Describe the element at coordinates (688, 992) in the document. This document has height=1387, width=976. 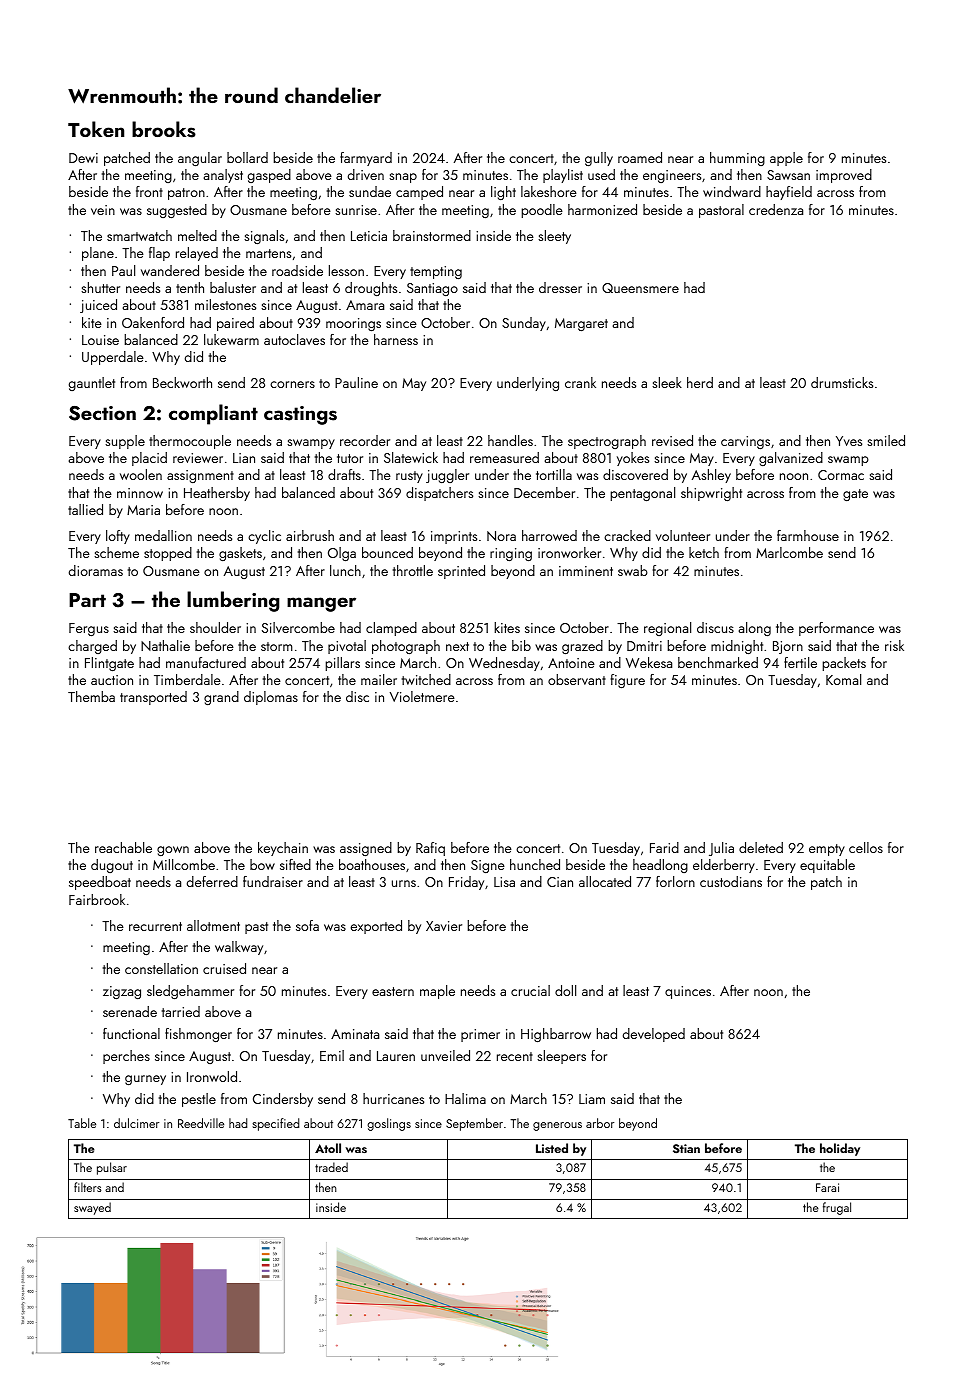
I see `quinces` at that location.
